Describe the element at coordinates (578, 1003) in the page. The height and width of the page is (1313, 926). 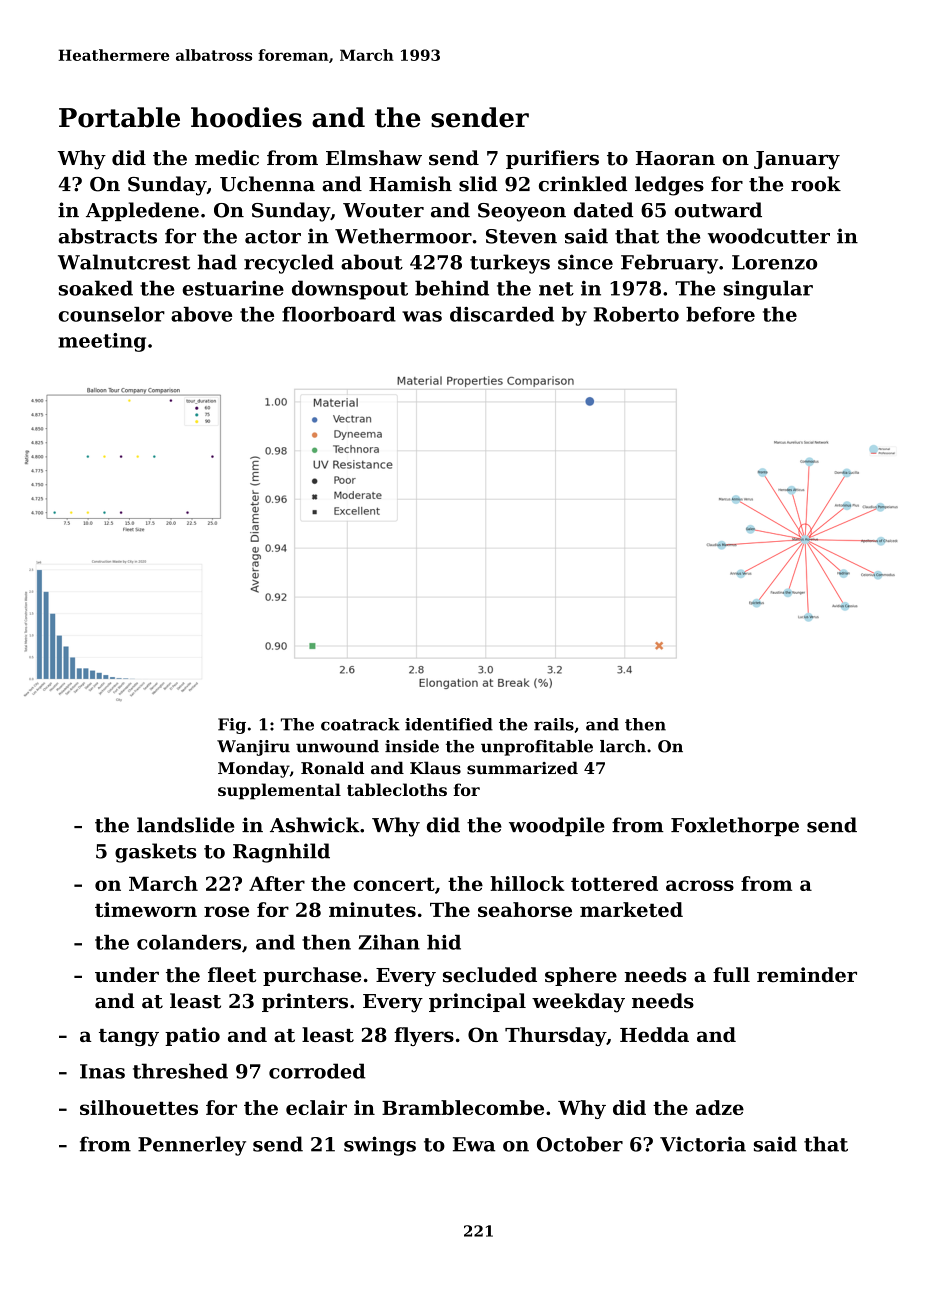
I see `weekday` at that location.
